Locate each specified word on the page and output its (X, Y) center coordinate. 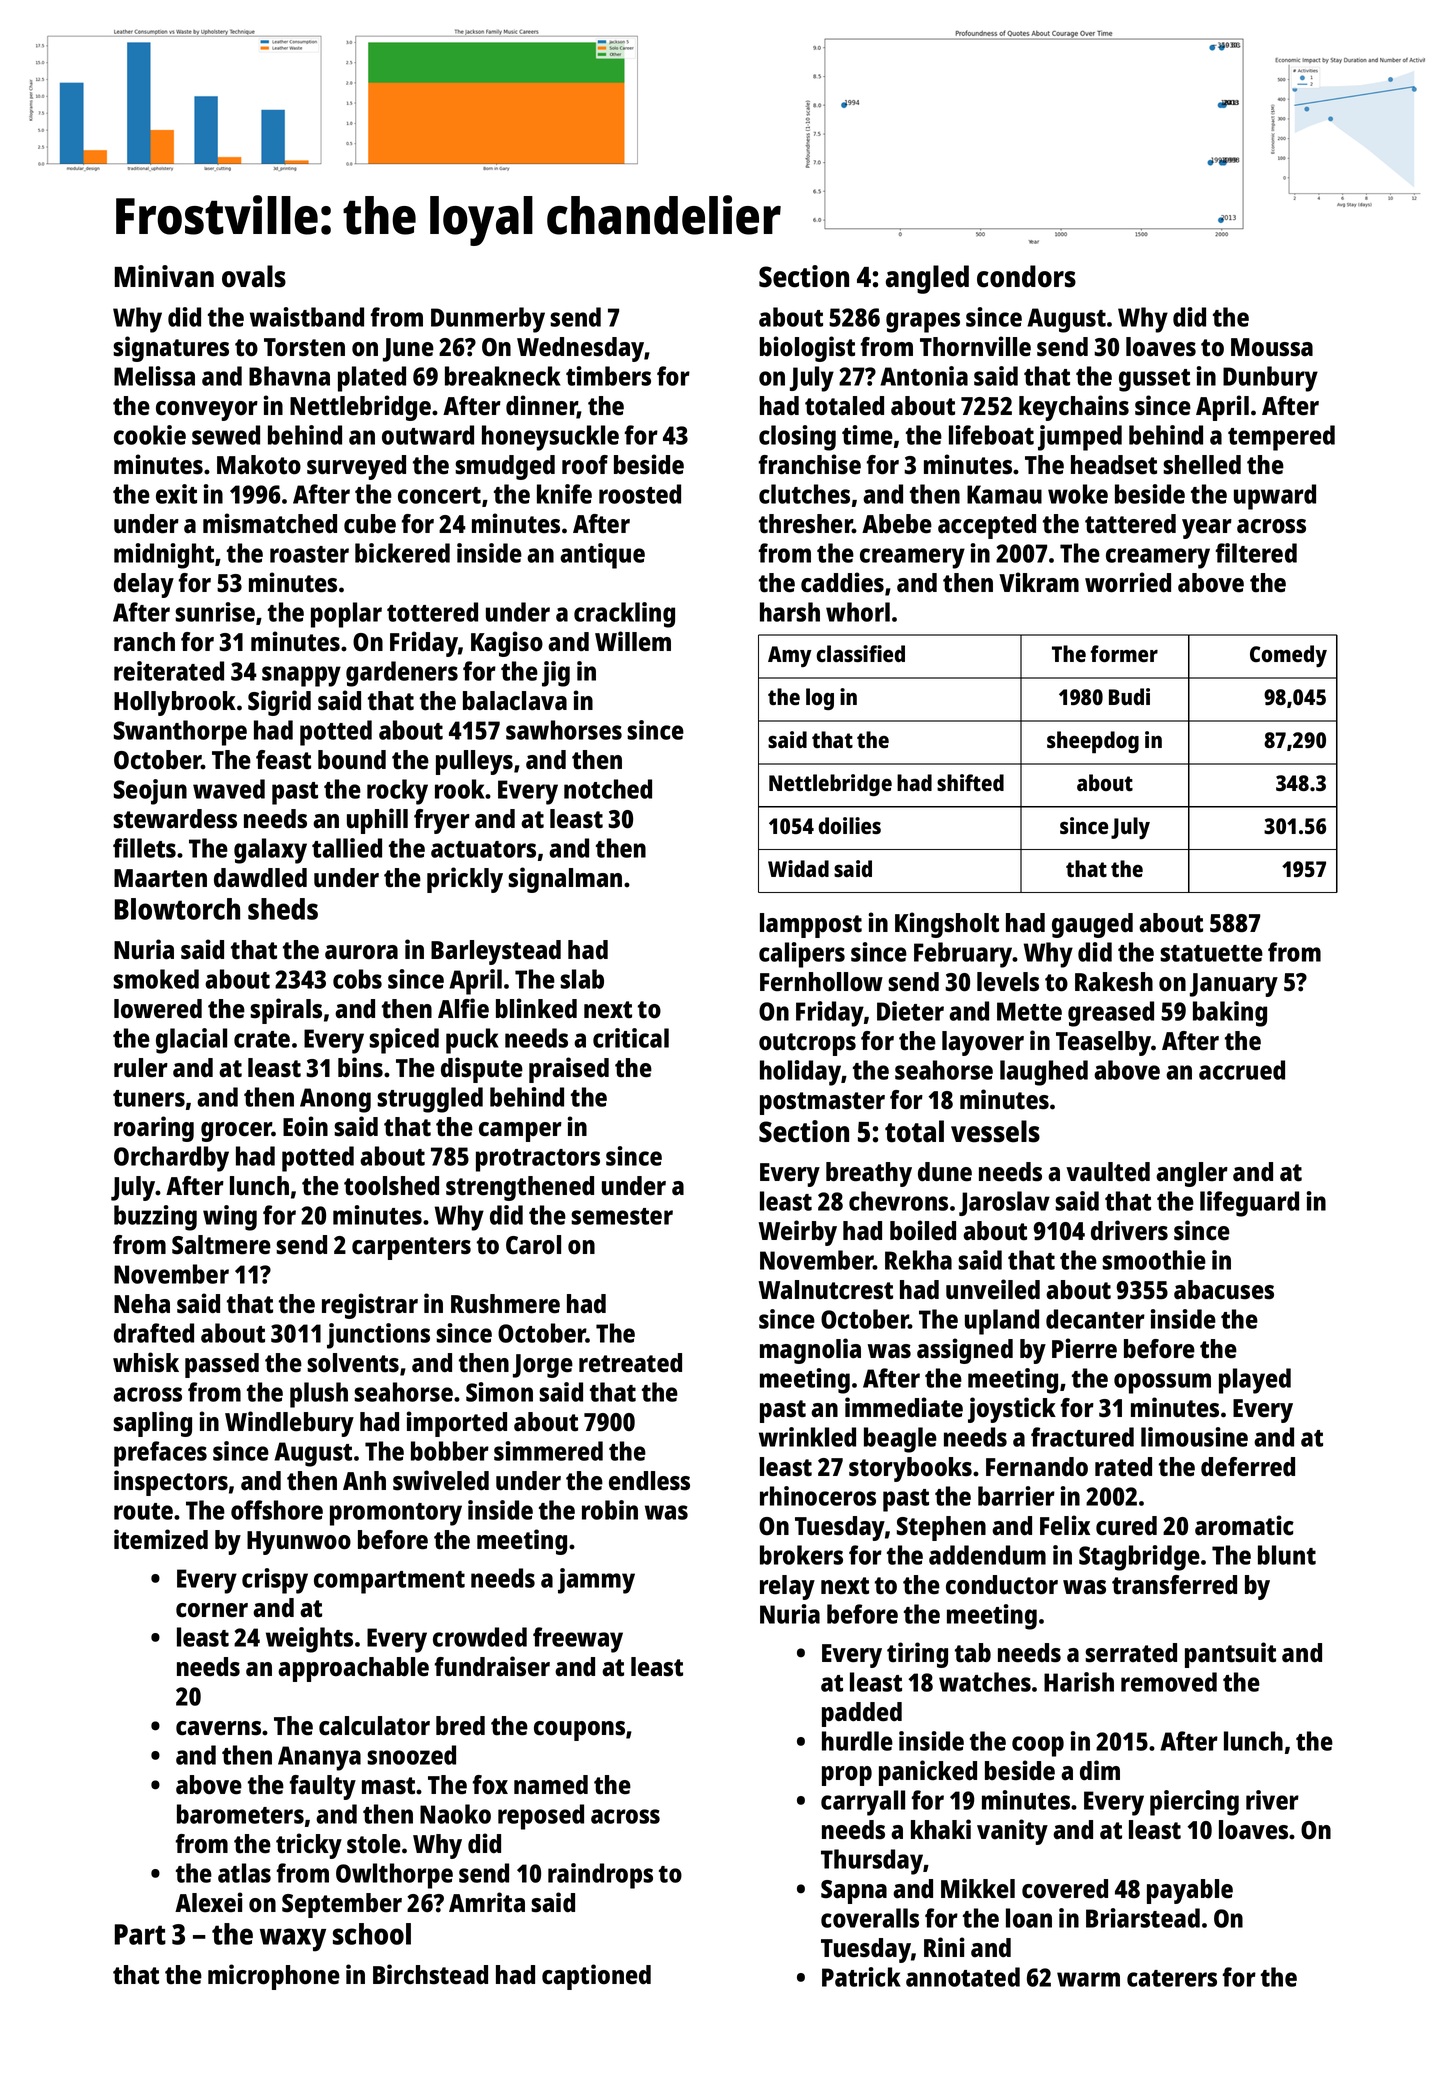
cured (1126, 1526)
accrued (1242, 1070)
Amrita (487, 1902)
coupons (579, 1731)
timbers (608, 376)
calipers (802, 955)
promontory (396, 1514)
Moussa (1272, 347)
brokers (801, 1555)
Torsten (304, 347)
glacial (191, 1041)
